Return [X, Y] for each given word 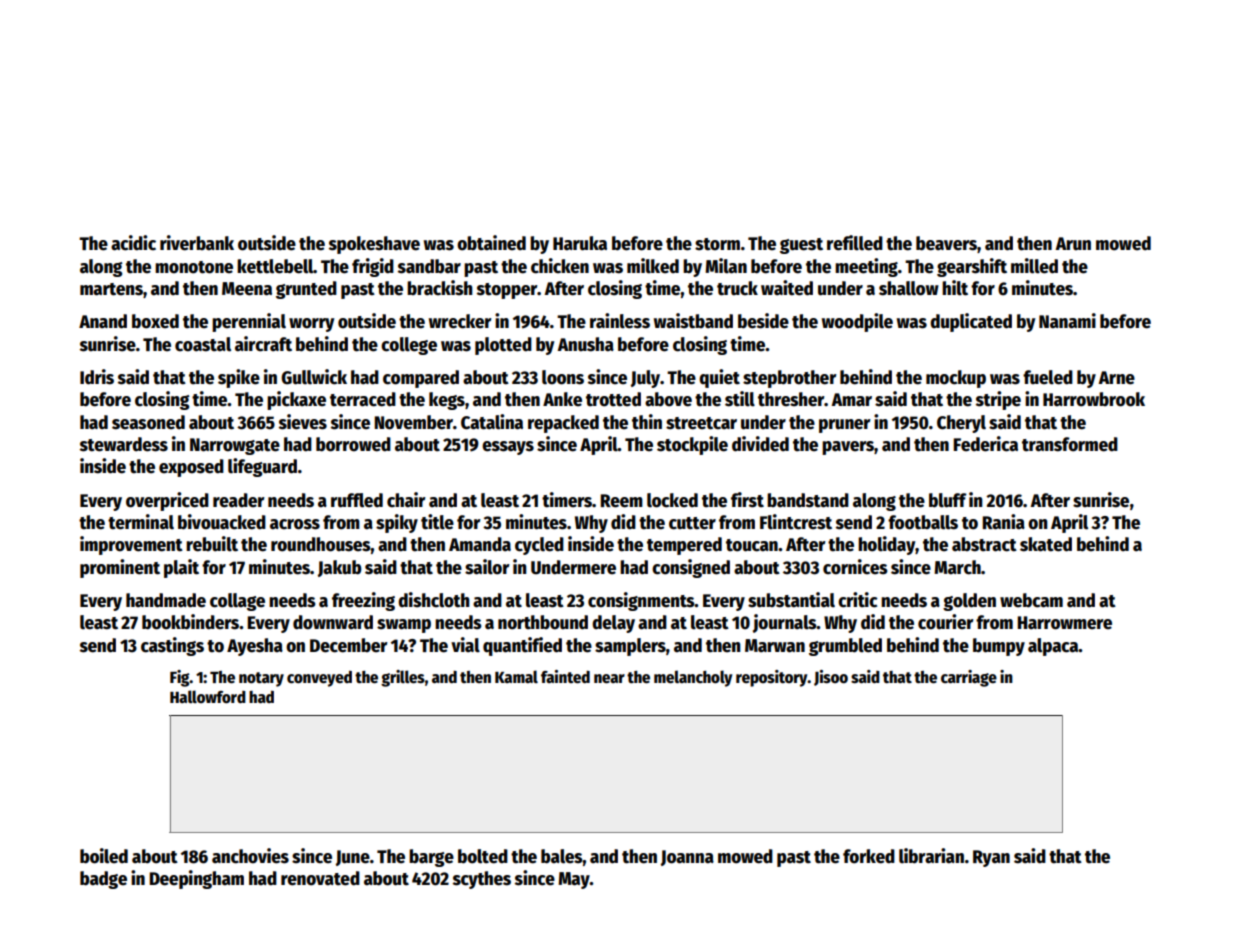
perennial [249, 322]
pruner [845, 426]
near [609, 679]
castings [172, 646]
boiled [104, 856]
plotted [503, 346]
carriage [969, 678]
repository [772, 678]
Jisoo [831, 678]
